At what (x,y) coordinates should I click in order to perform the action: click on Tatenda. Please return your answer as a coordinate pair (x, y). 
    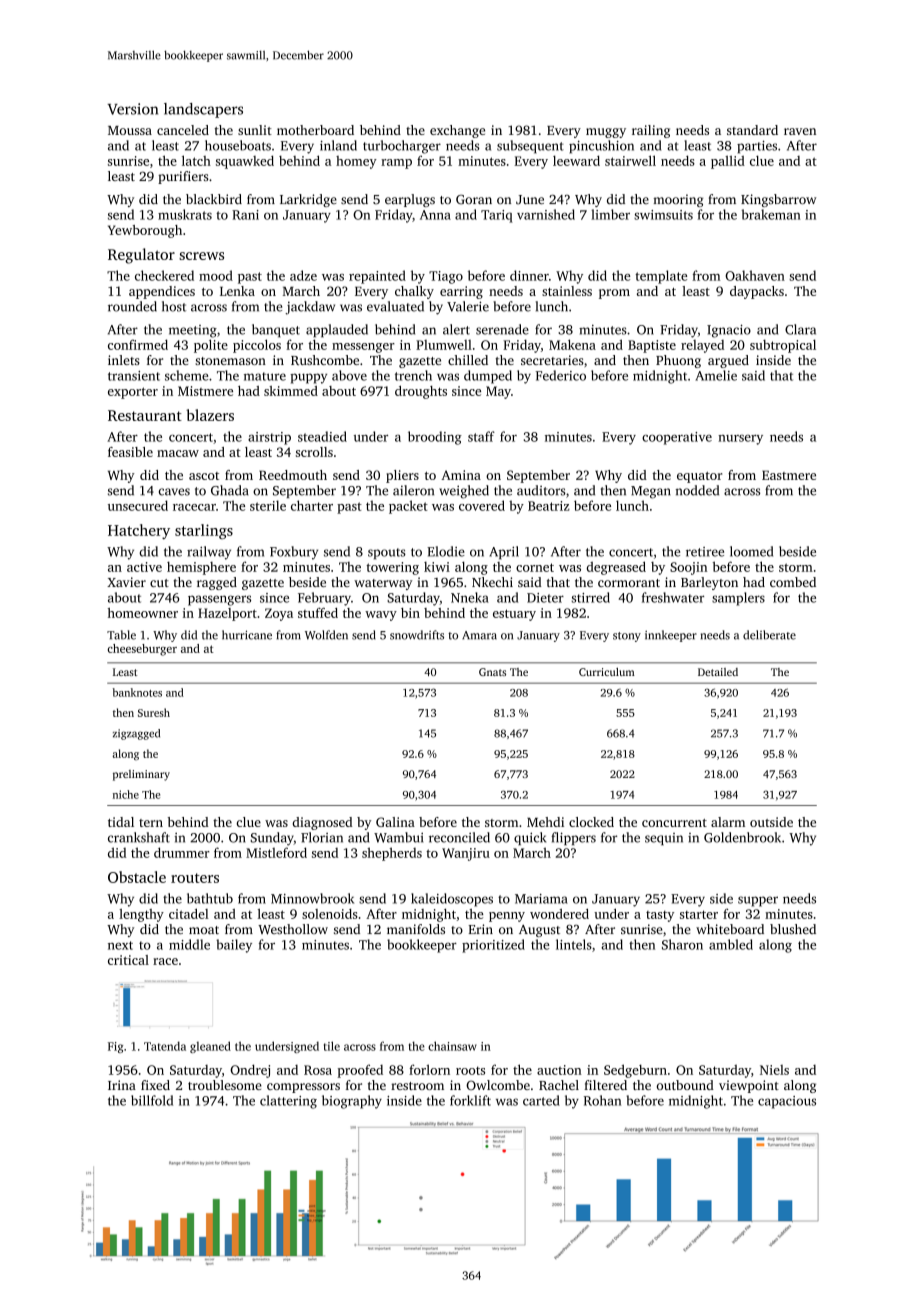
    Looking at the image, I should click on (165, 1046).
